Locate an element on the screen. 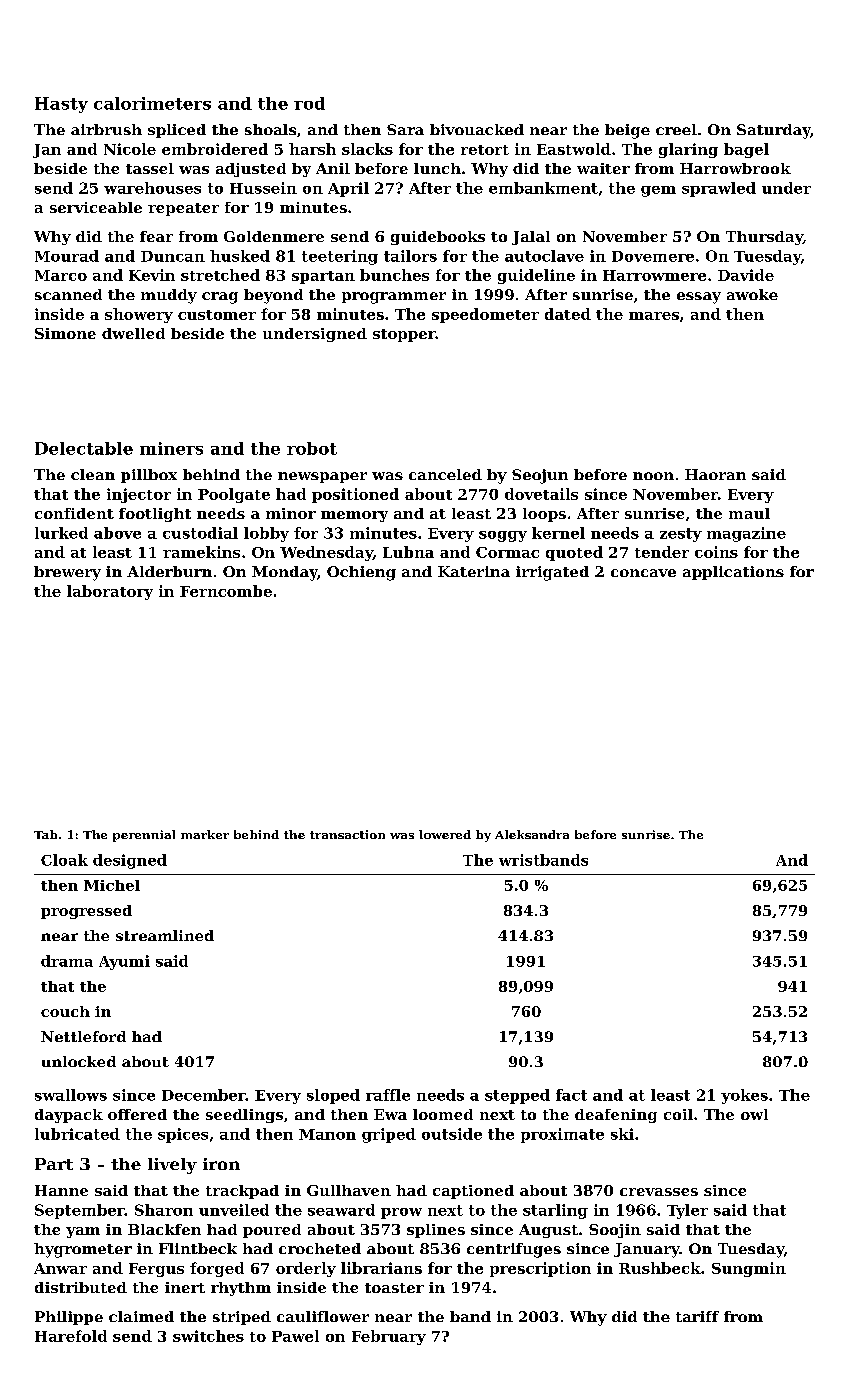  tariff is located at coordinates (697, 1316).
